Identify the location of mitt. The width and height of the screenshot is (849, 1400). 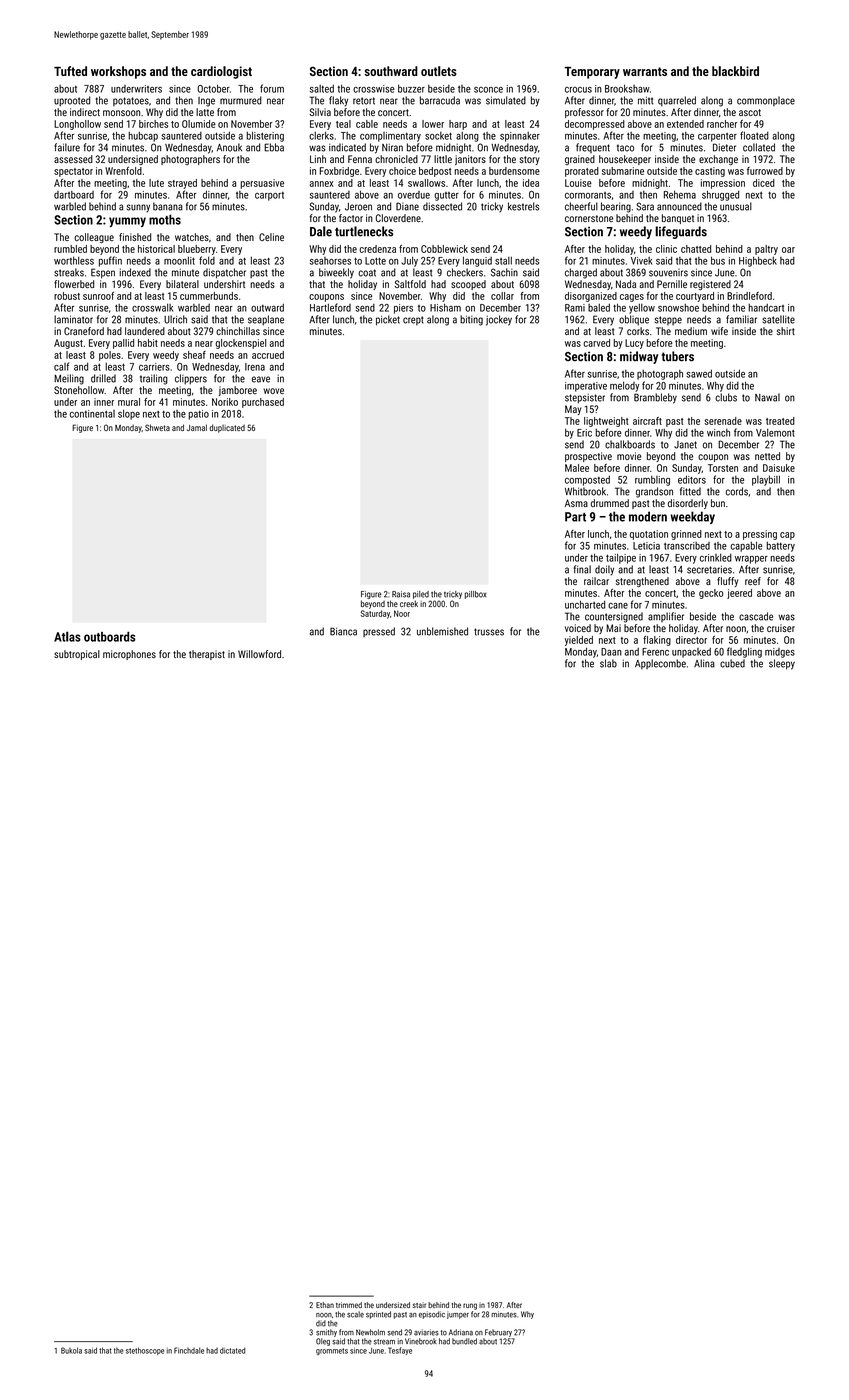
(645, 100).
